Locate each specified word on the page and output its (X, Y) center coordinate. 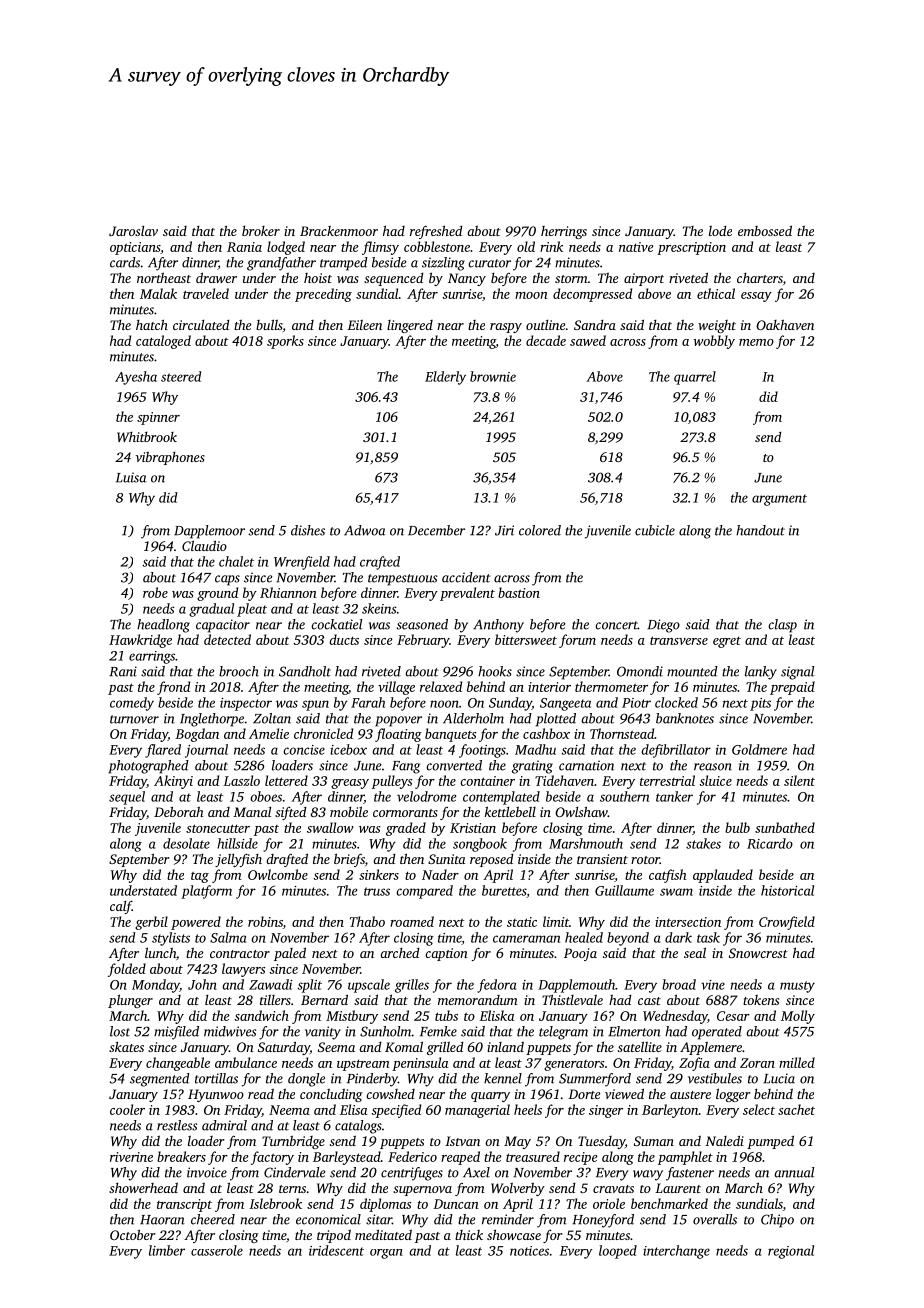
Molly (798, 1017)
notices (529, 1251)
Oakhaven (785, 324)
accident (466, 577)
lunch (160, 952)
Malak (158, 293)
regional (791, 1252)
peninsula (420, 1064)
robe (155, 592)
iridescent (336, 1250)
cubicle (655, 530)
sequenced (393, 279)
